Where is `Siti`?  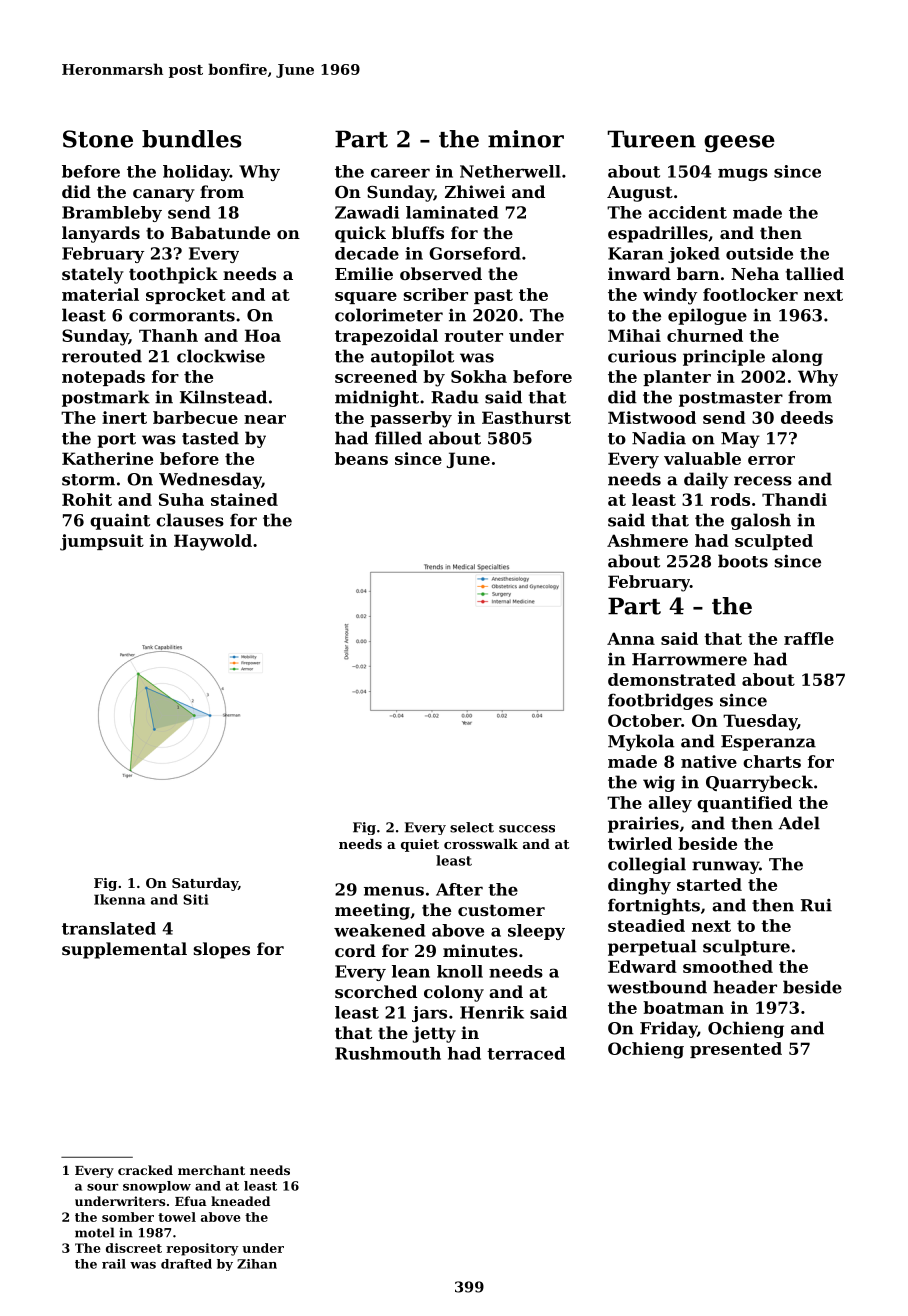
Siti is located at coordinates (196, 899).
